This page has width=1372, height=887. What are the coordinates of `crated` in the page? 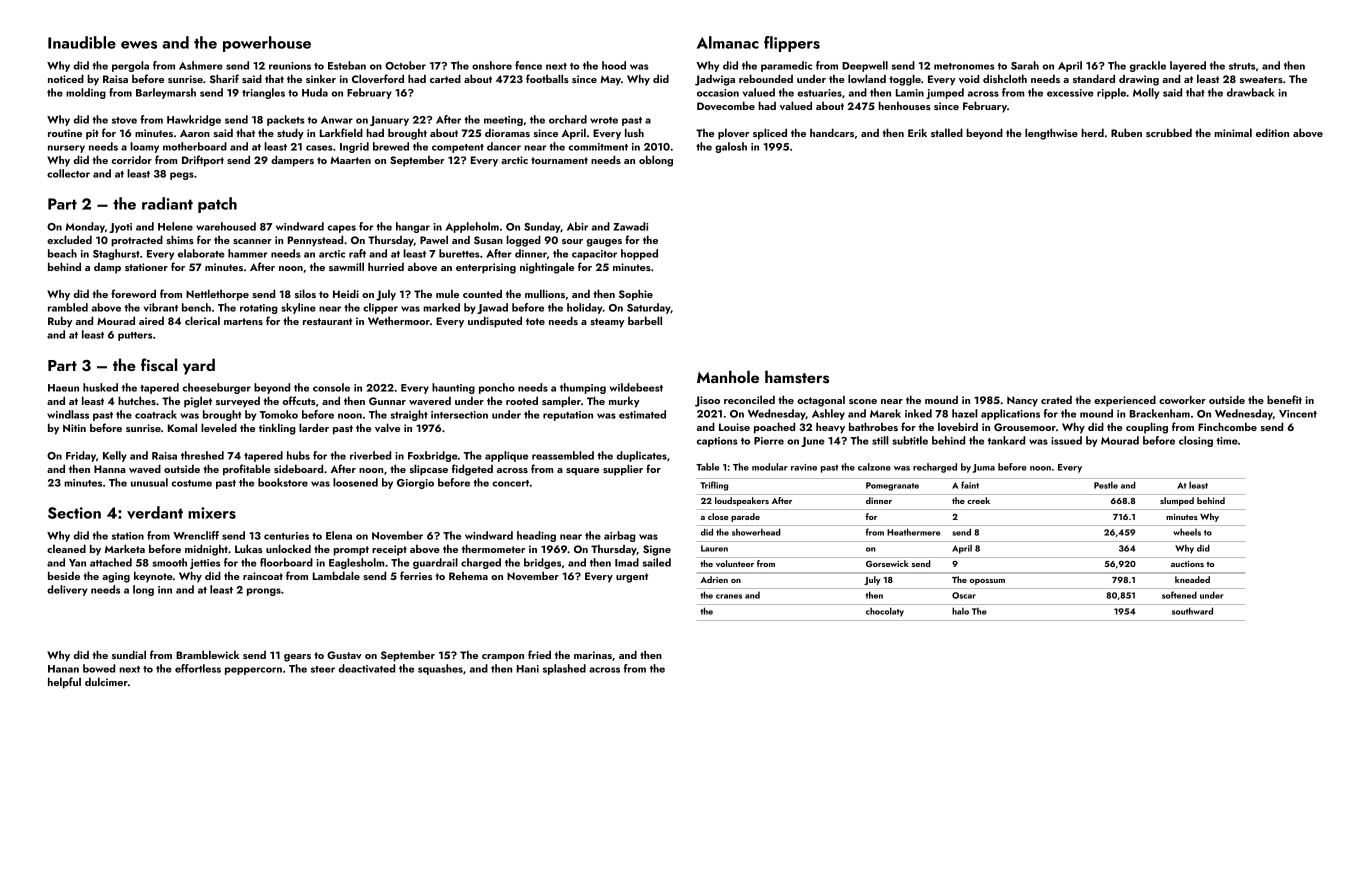 It's located at (1056, 399).
